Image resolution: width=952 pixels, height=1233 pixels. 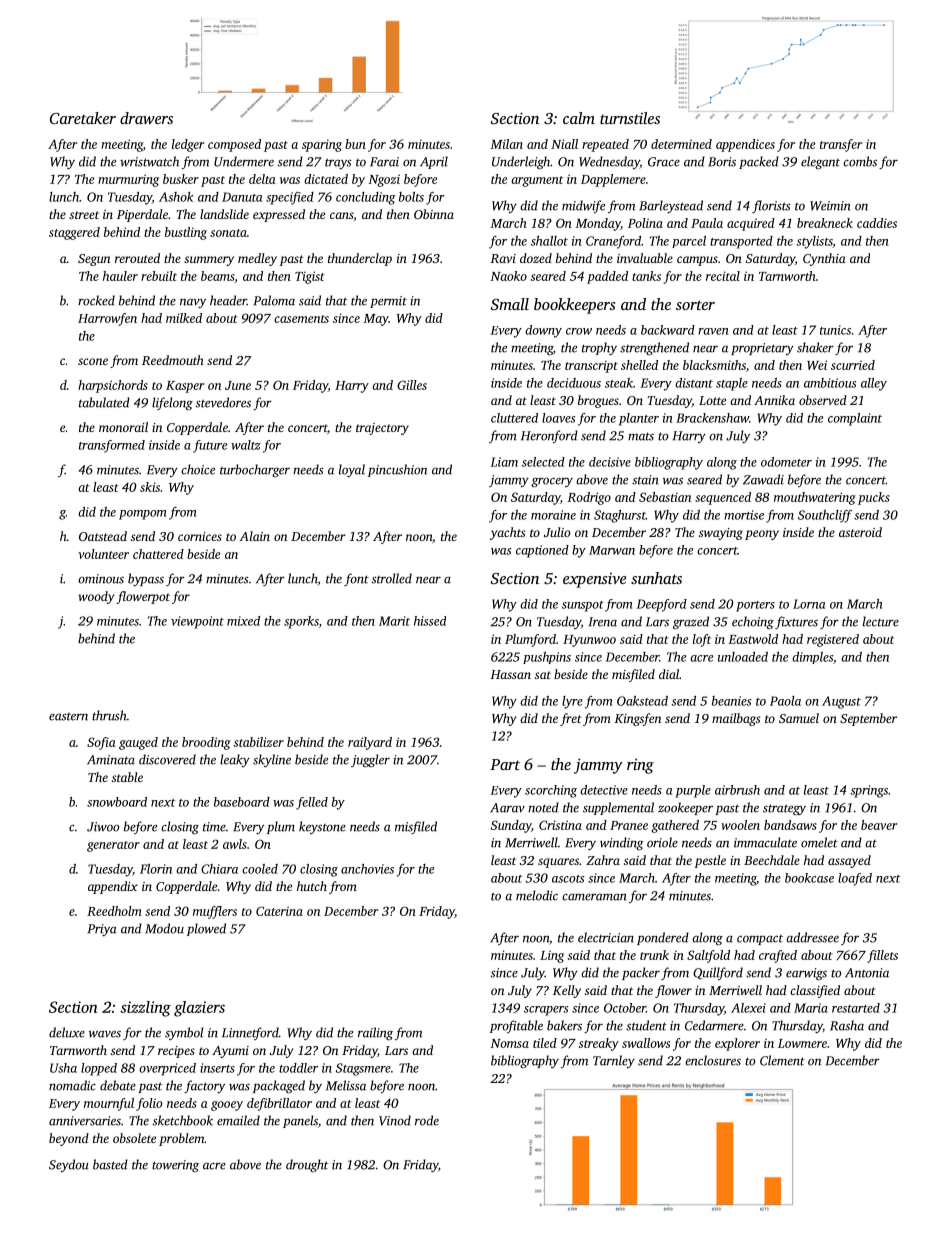 I want to click on melodic, so click(x=537, y=895).
